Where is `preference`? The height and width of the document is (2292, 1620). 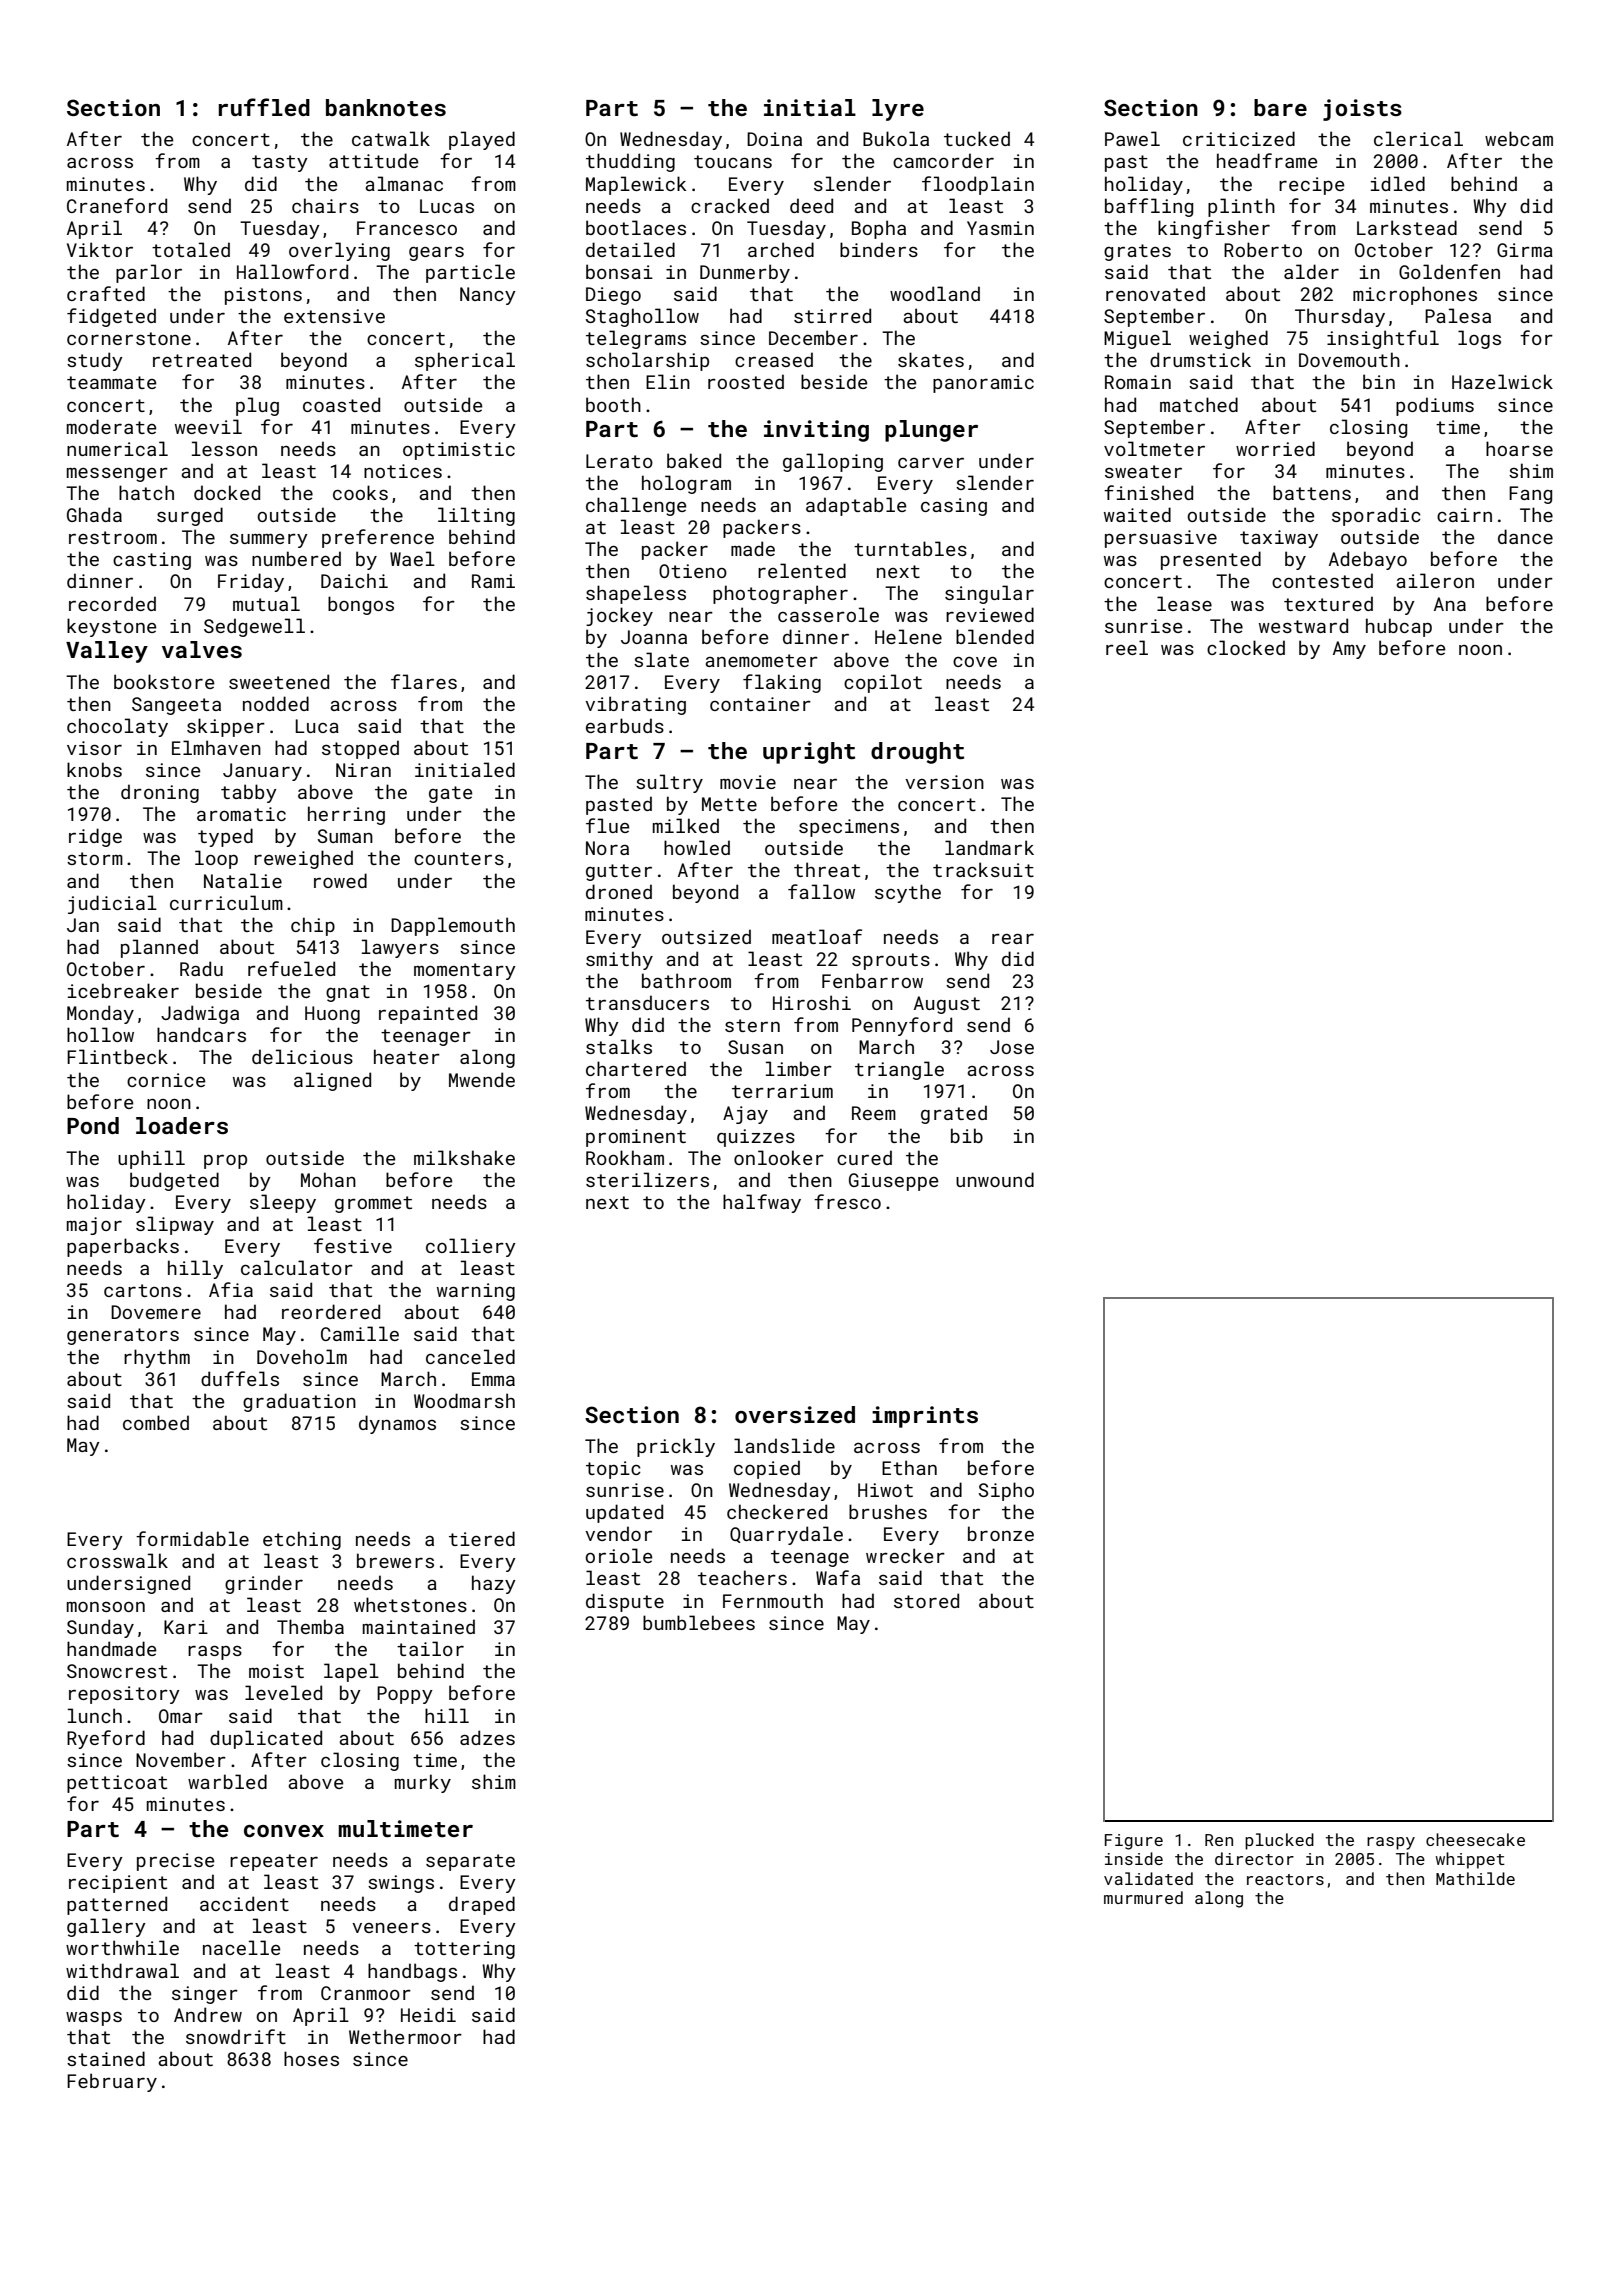
preference is located at coordinates (378, 538).
